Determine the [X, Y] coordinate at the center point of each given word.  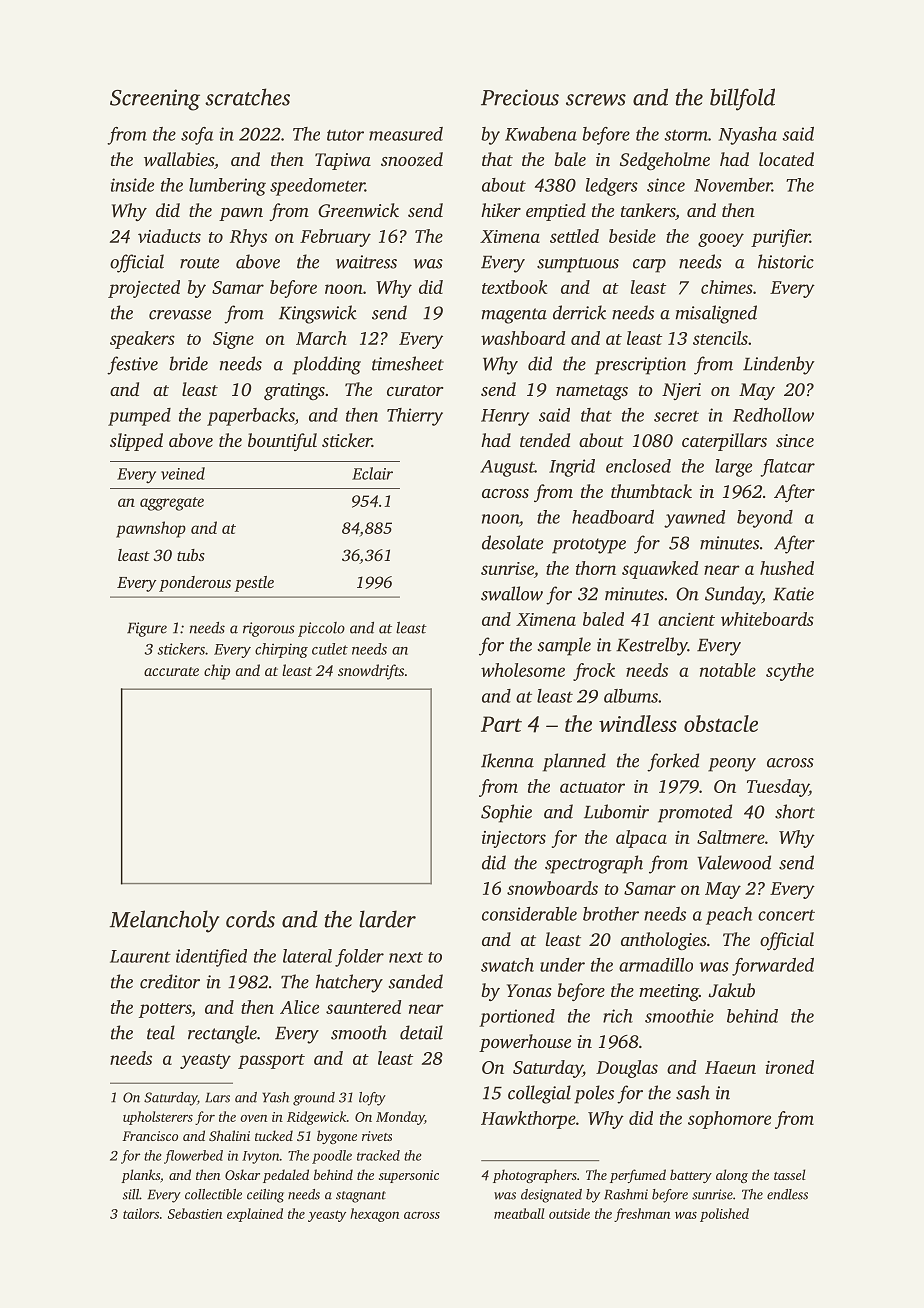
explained [255, 1215]
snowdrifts [371, 672]
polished [724, 1215]
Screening [155, 100]
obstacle [721, 723]
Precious [520, 97]
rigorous [269, 629]
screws [596, 100]
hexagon [374, 1215]
